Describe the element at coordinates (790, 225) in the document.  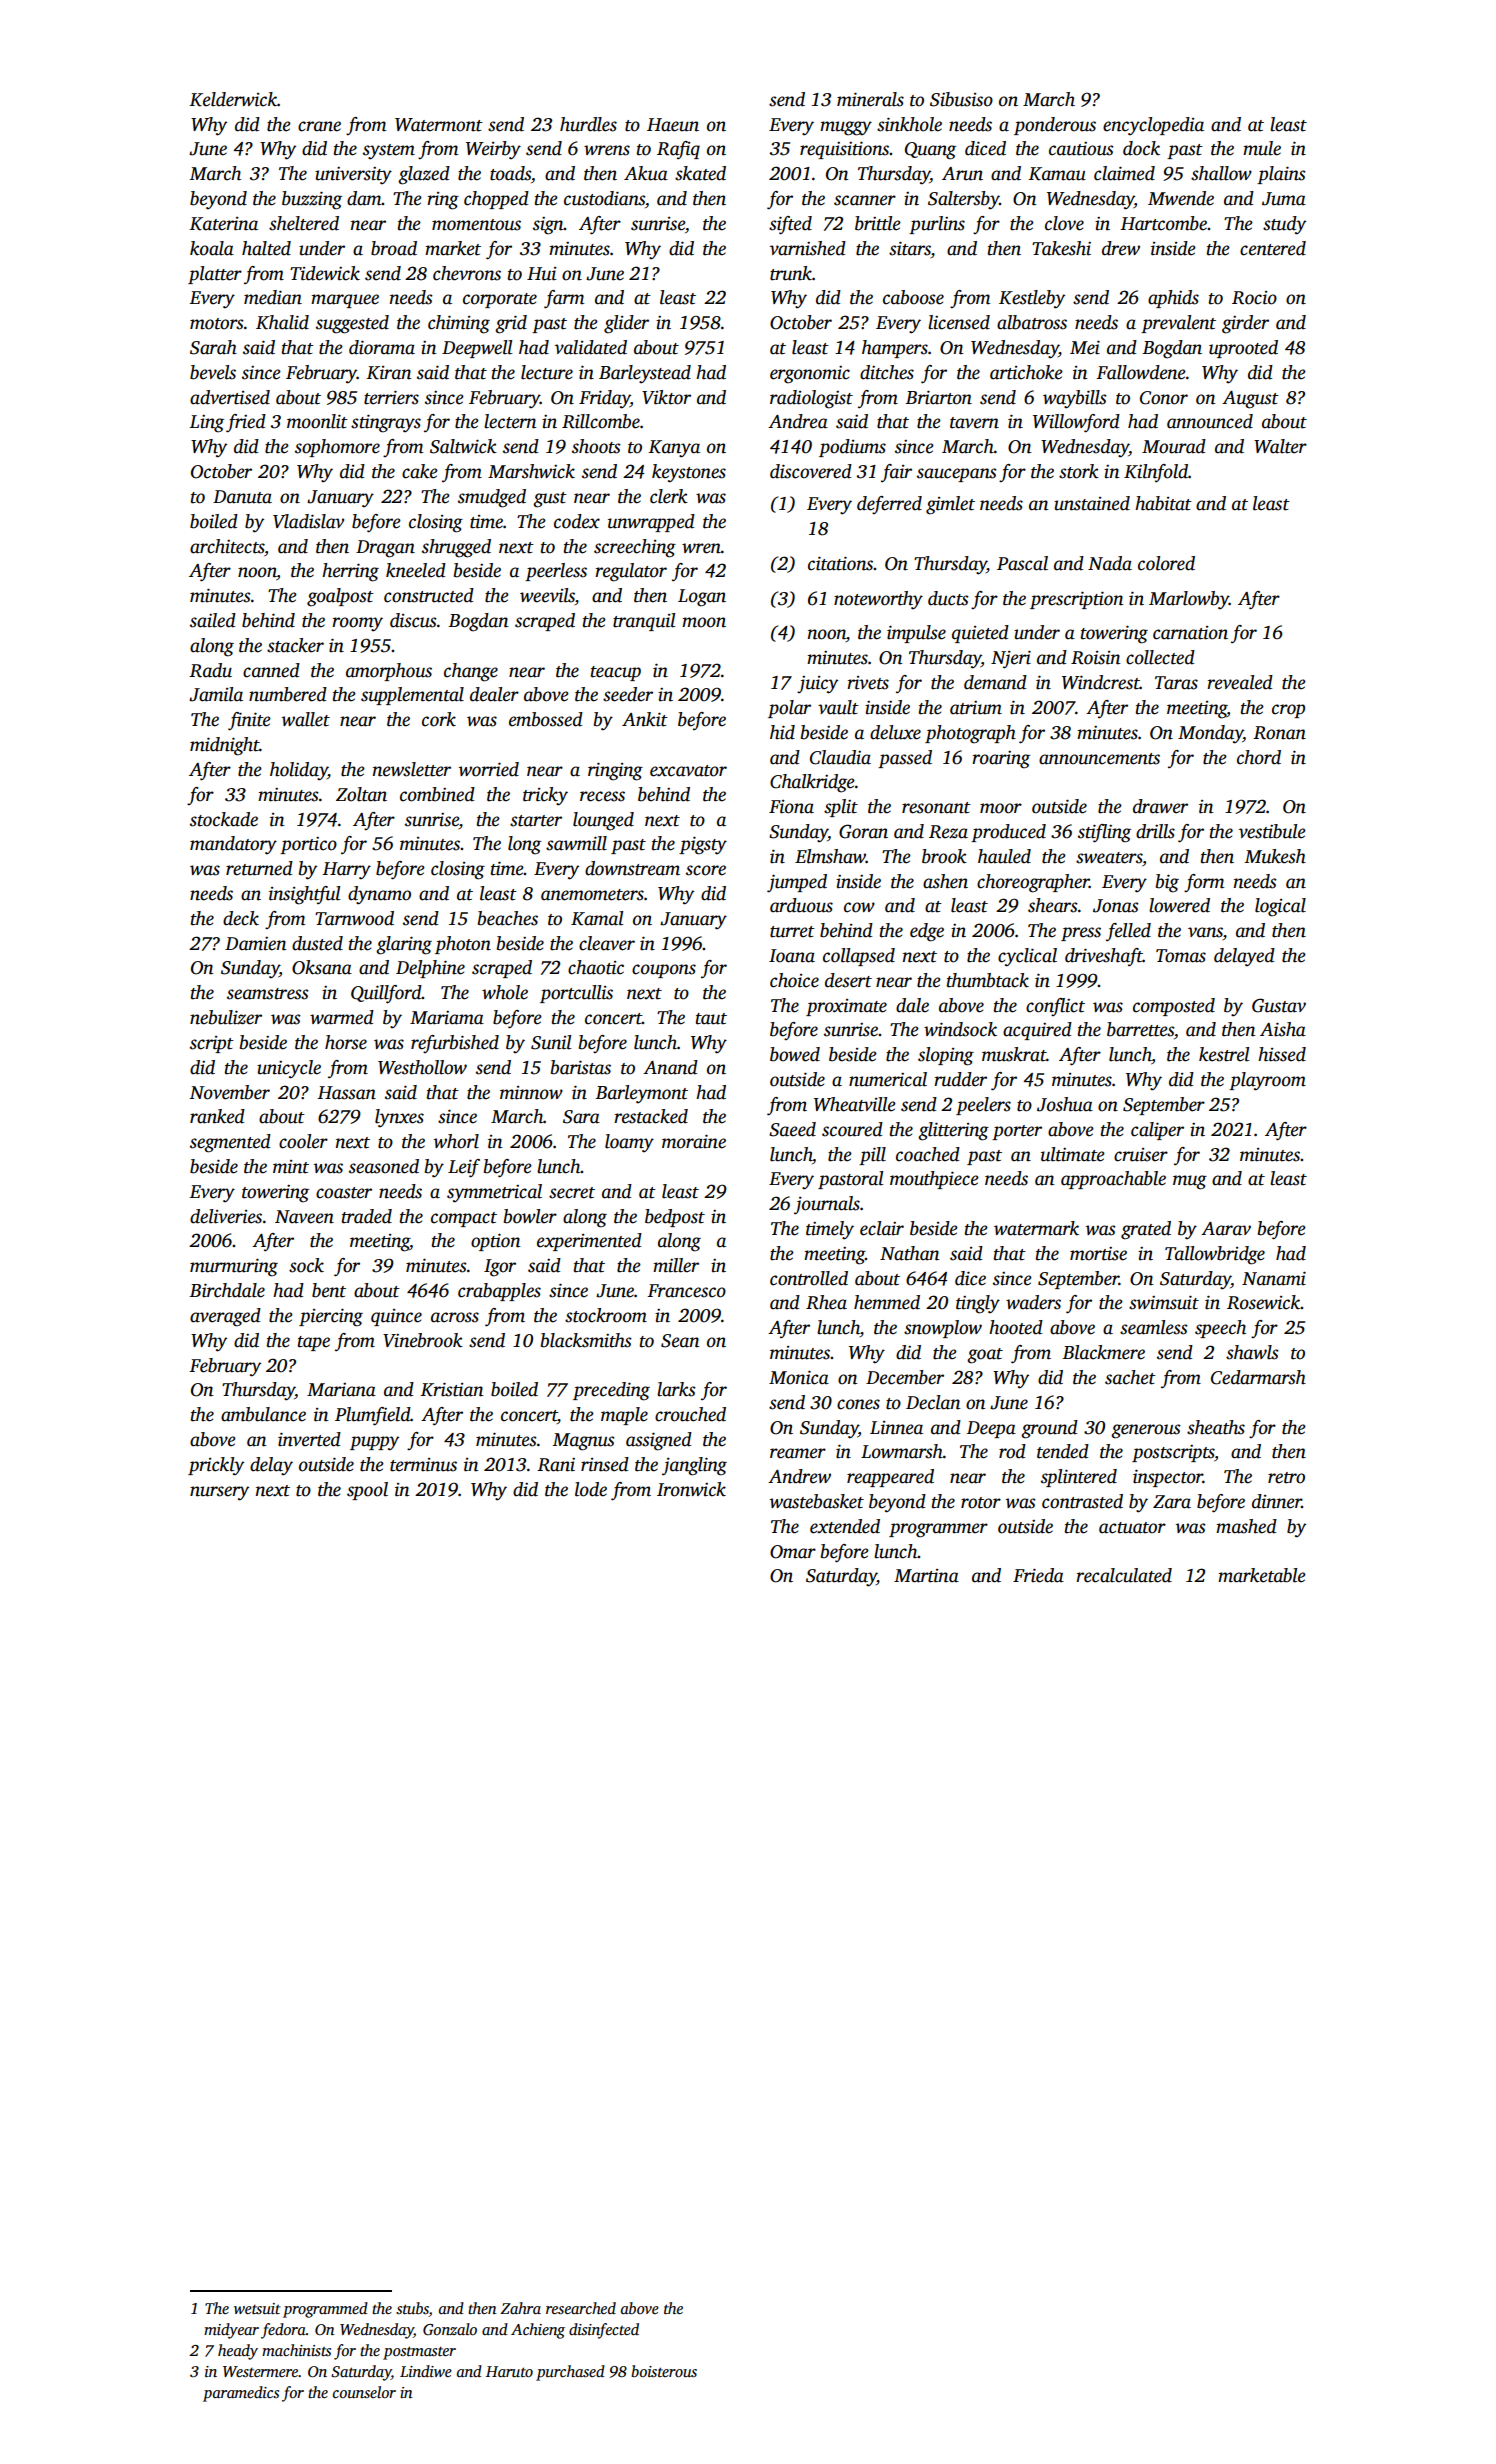
I see `sifted` at that location.
